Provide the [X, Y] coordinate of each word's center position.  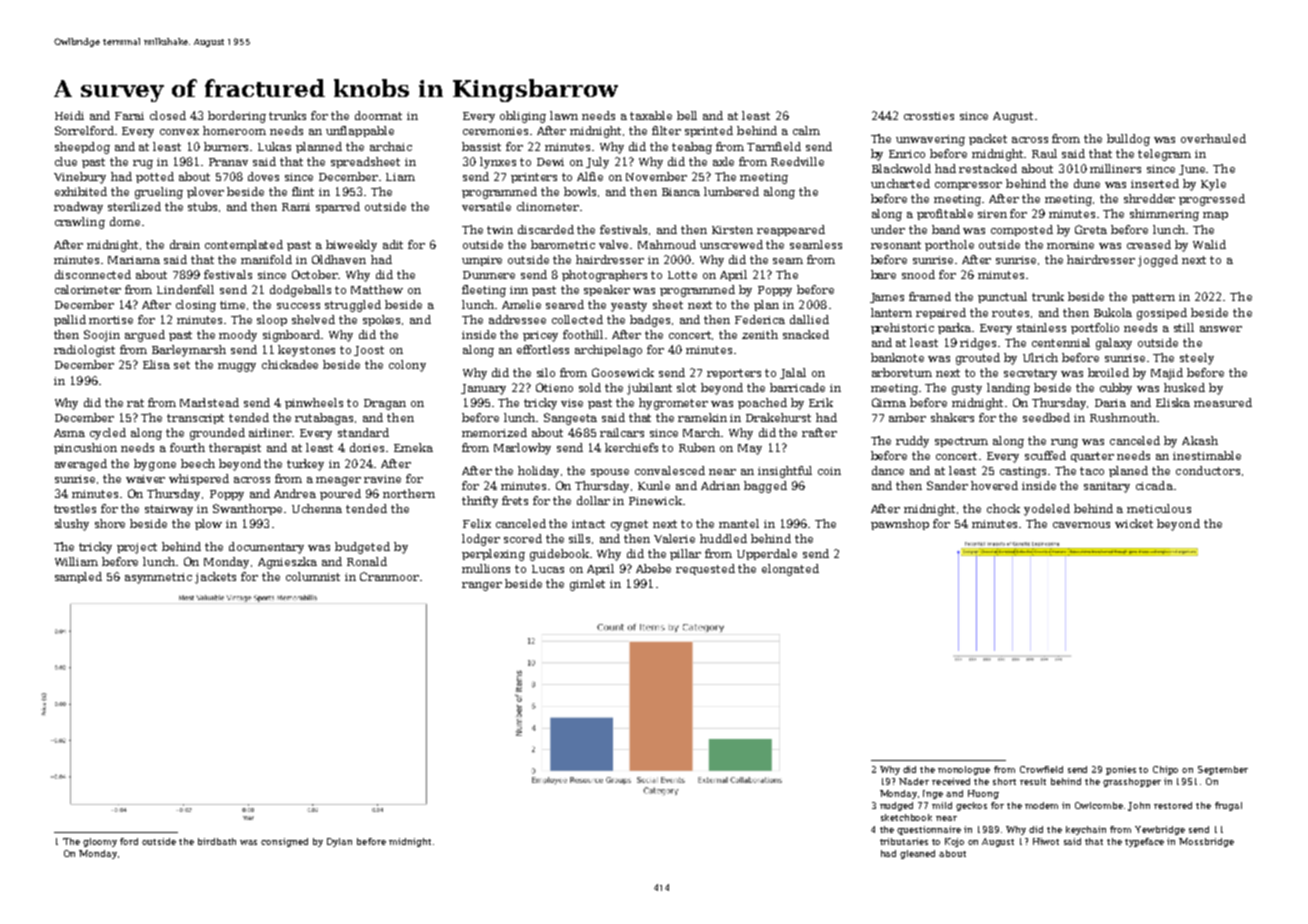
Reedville [797, 161]
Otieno [554, 387]
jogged [1158, 261]
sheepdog [82, 148]
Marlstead [209, 402]
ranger [482, 586]
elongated [790, 570]
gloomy [100, 842]
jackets [215, 578]
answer [1221, 329]
